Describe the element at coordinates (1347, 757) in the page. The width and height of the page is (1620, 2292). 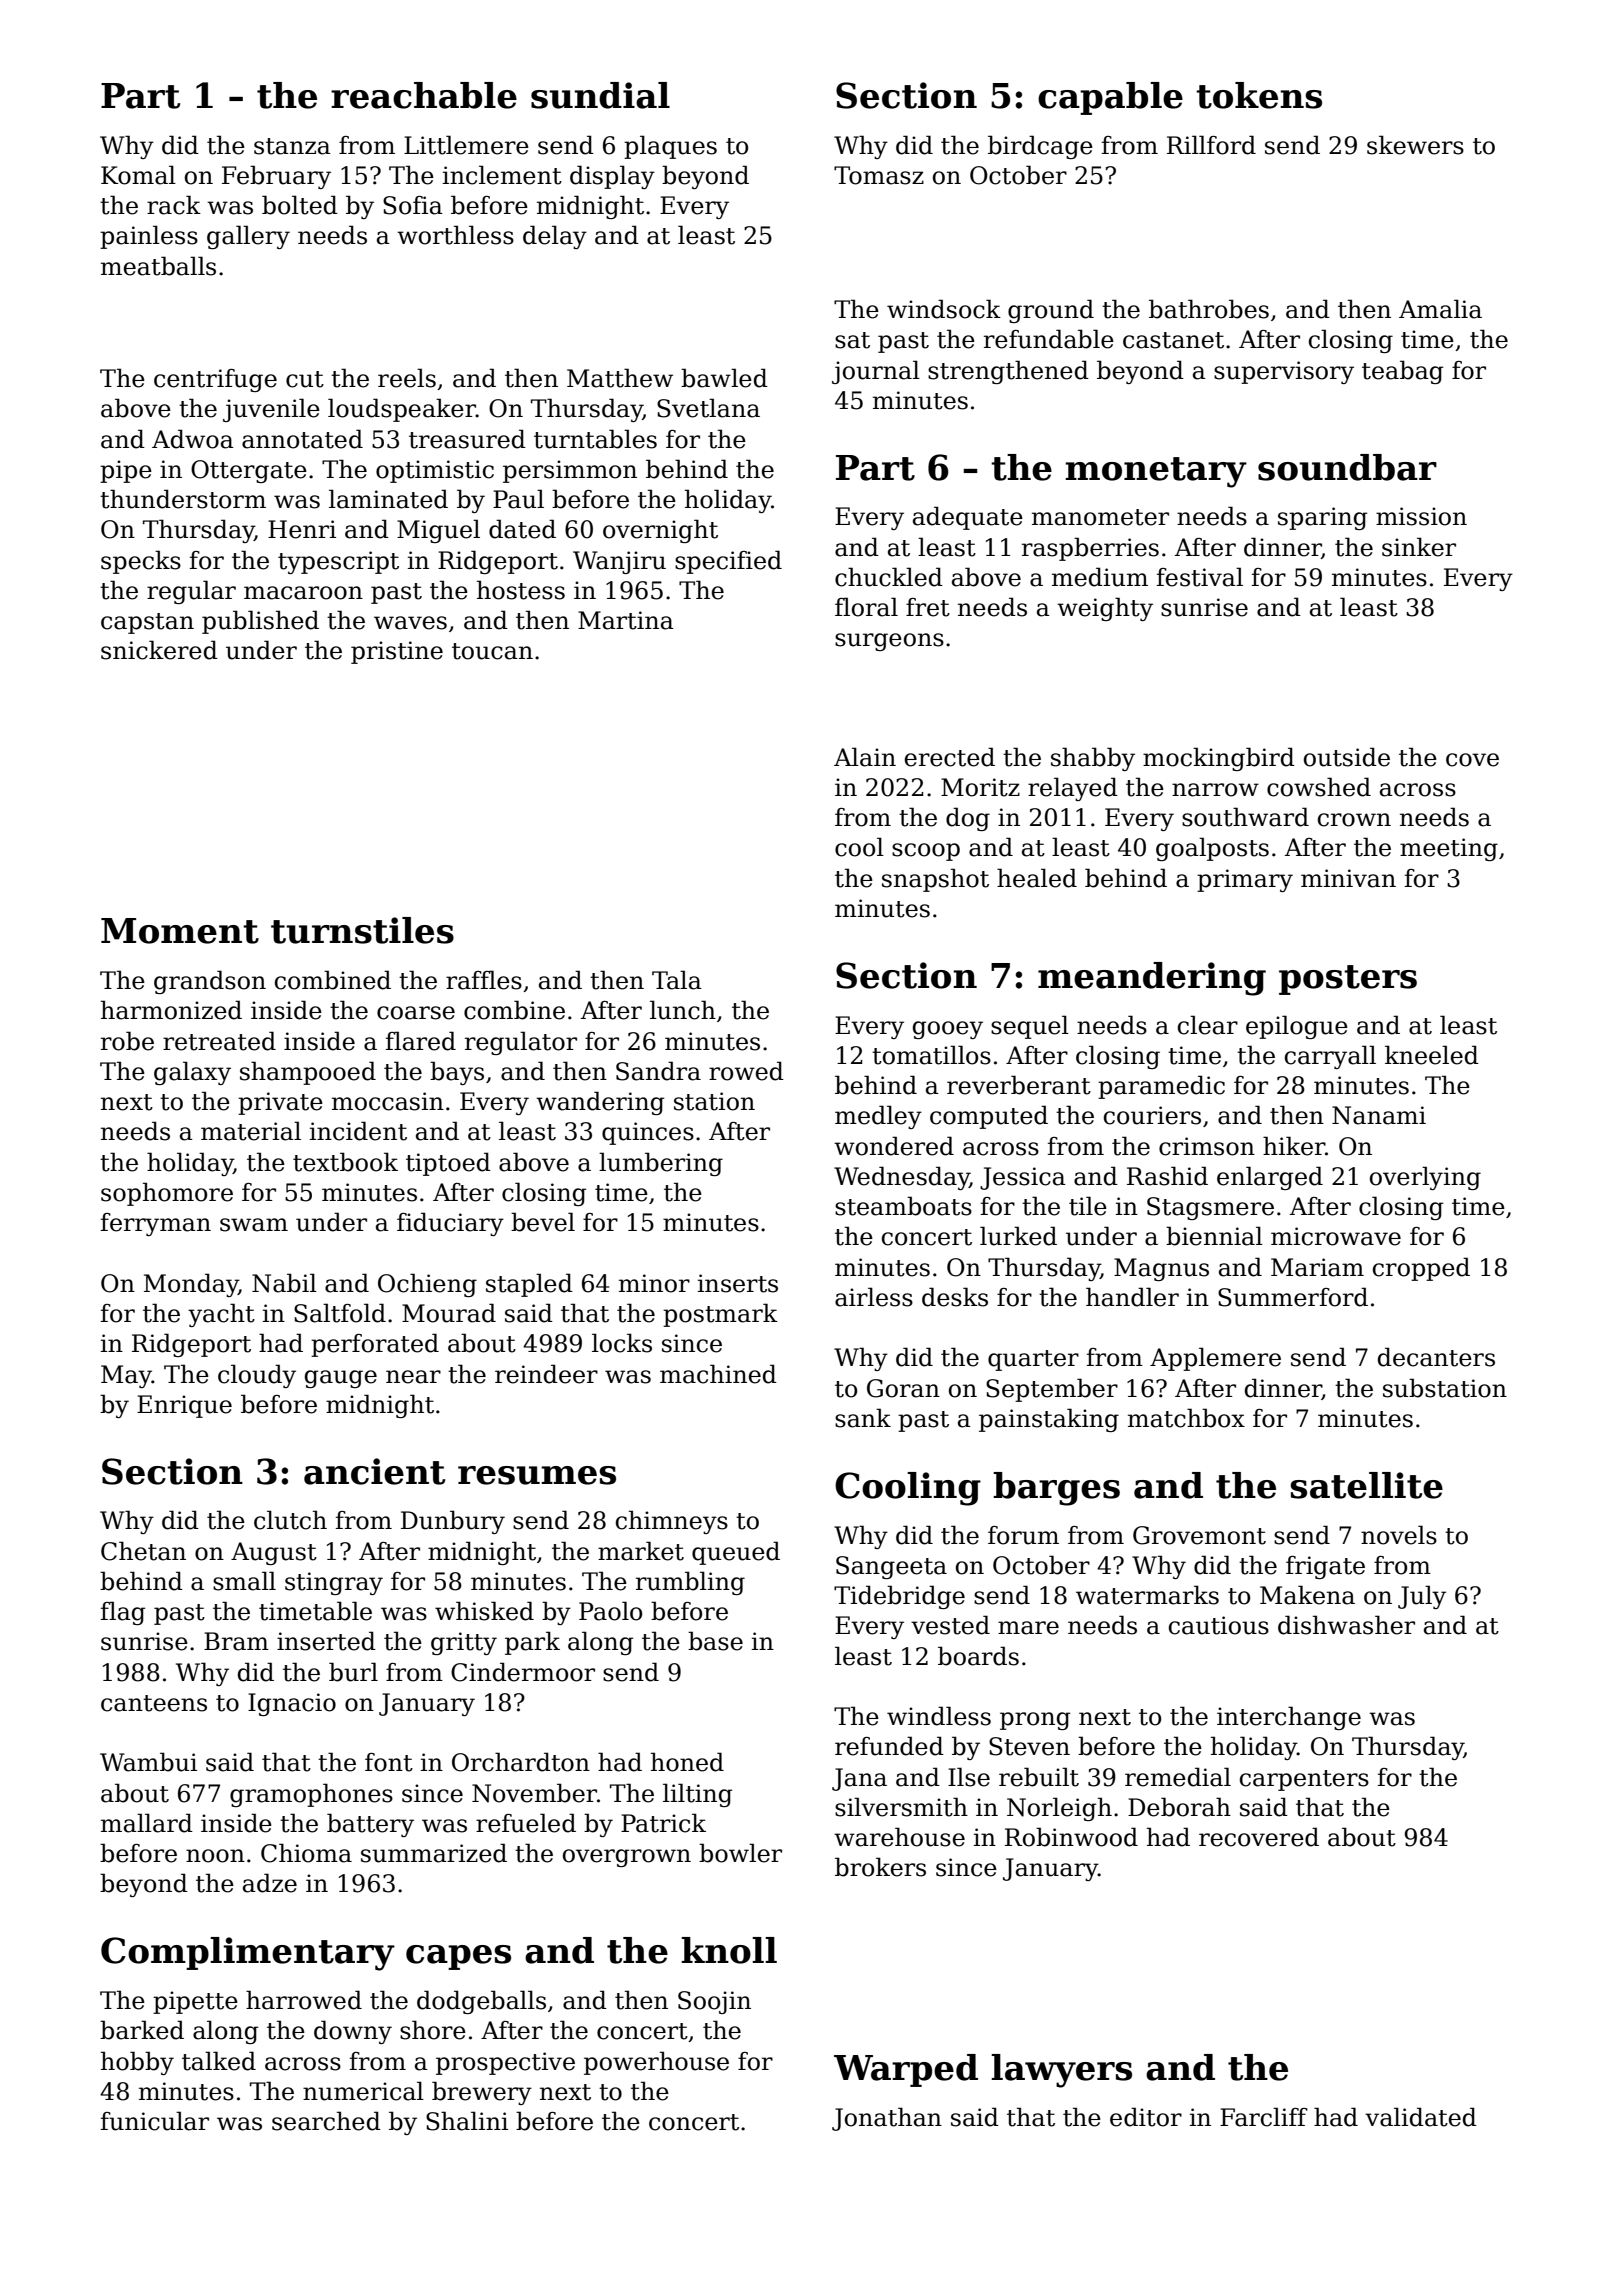
I see `outside` at that location.
